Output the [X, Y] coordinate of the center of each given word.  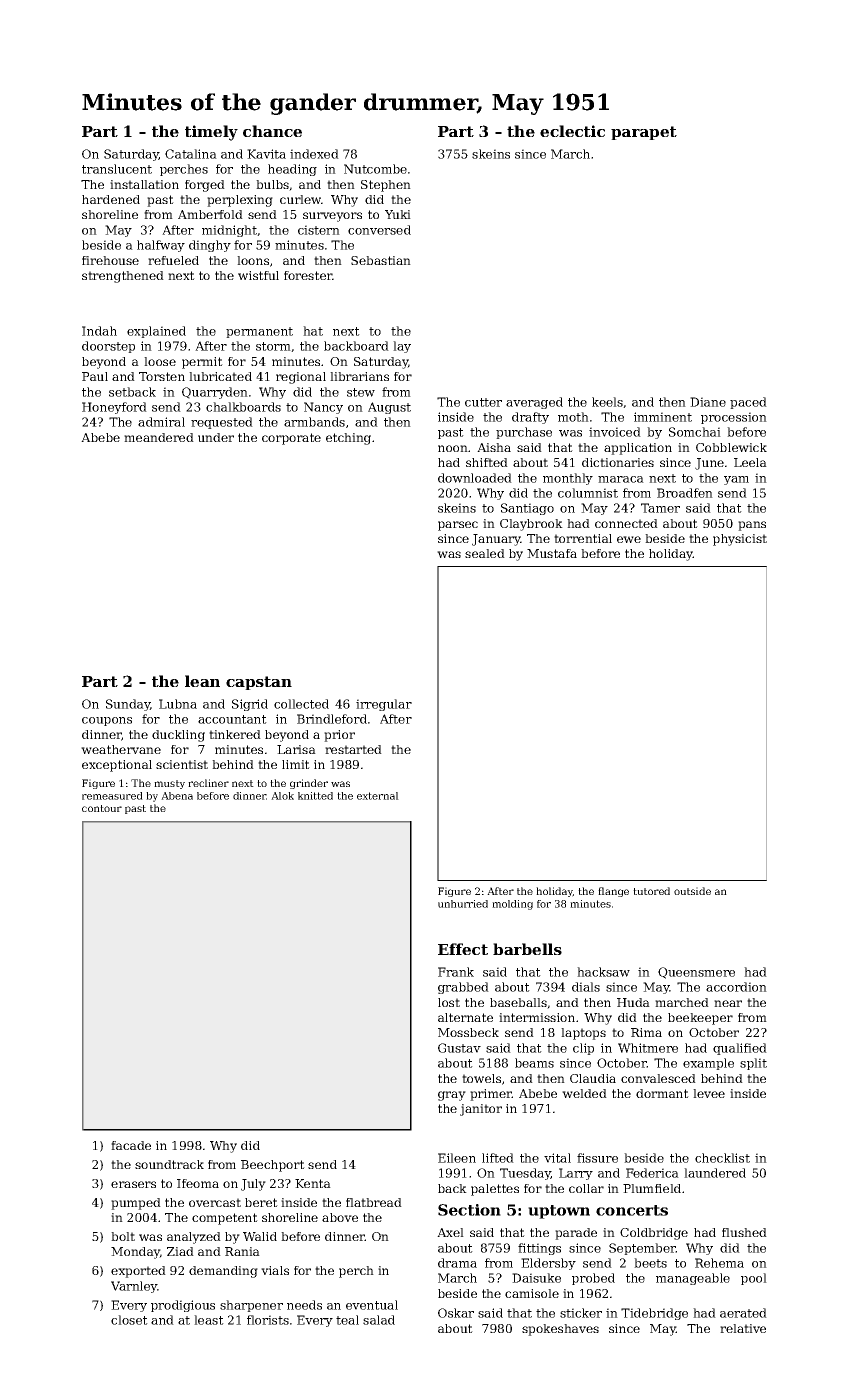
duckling [178, 736]
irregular [384, 705]
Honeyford [114, 408]
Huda [633, 1002]
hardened [111, 199]
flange [613, 892]
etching [348, 439]
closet [129, 1320]
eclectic [572, 131]
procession [734, 418]
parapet [644, 133]
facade [131, 1145]
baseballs [518, 1002]
